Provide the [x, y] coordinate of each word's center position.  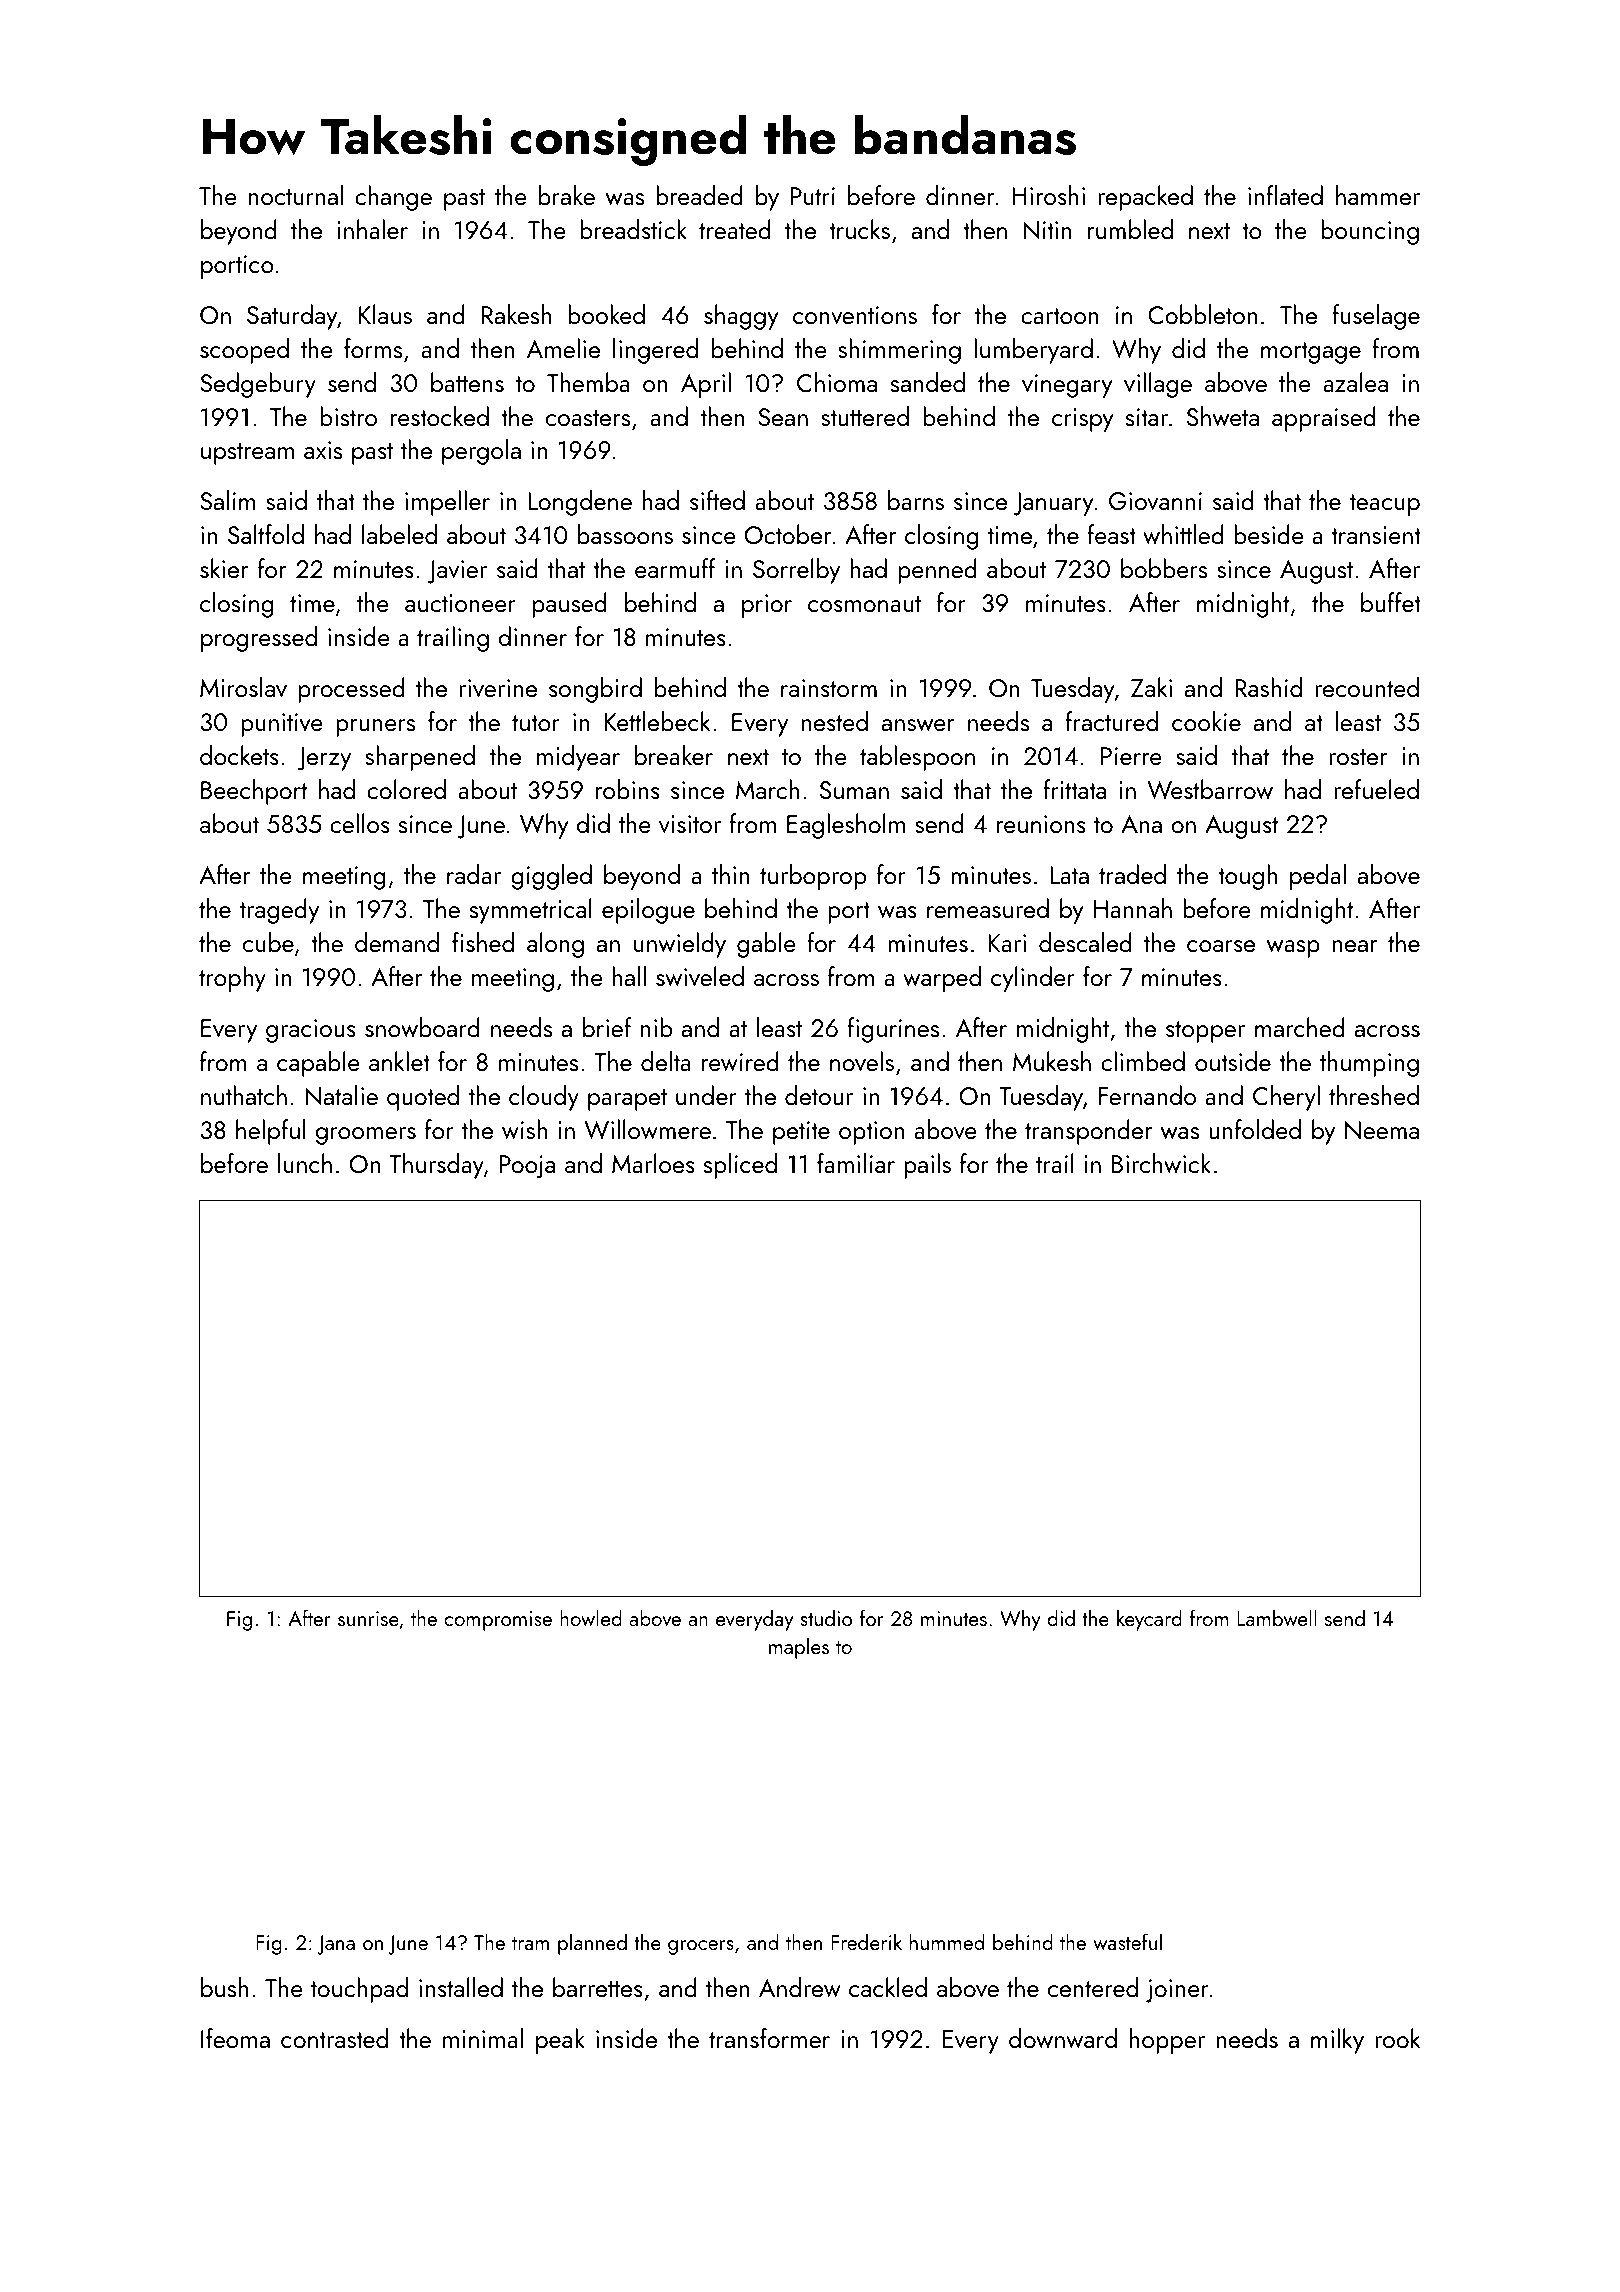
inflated [1285, 195]
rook [1397, 2038]
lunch [305, 1163]
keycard [1149, 1620]
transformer [769, 2038]
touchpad [359, 1990]
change [393, 198]
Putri [813, 196]
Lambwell [1276, 1617]
